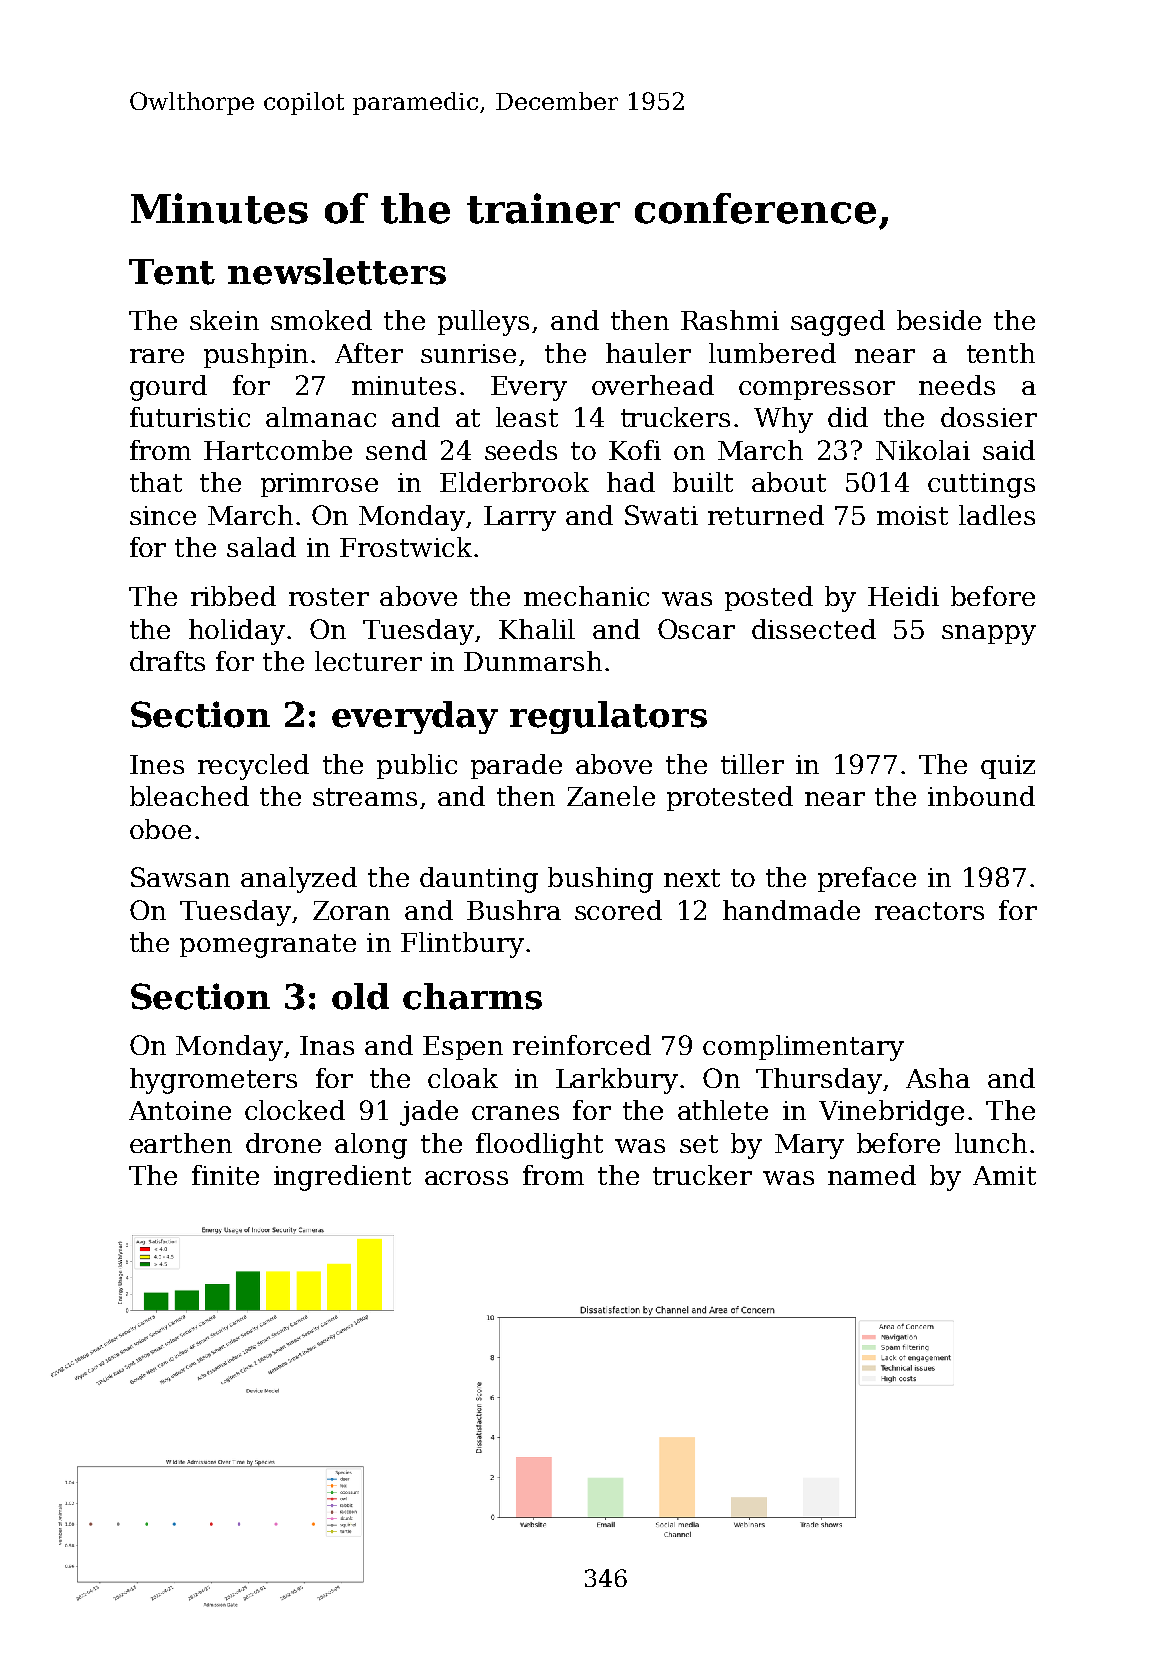 The width and height of the screenshot is (1165, 1654). What do you see at coordinates (723, 1110) in the screenshot?
I see `athlete` at bounding box center [723, 1110].
